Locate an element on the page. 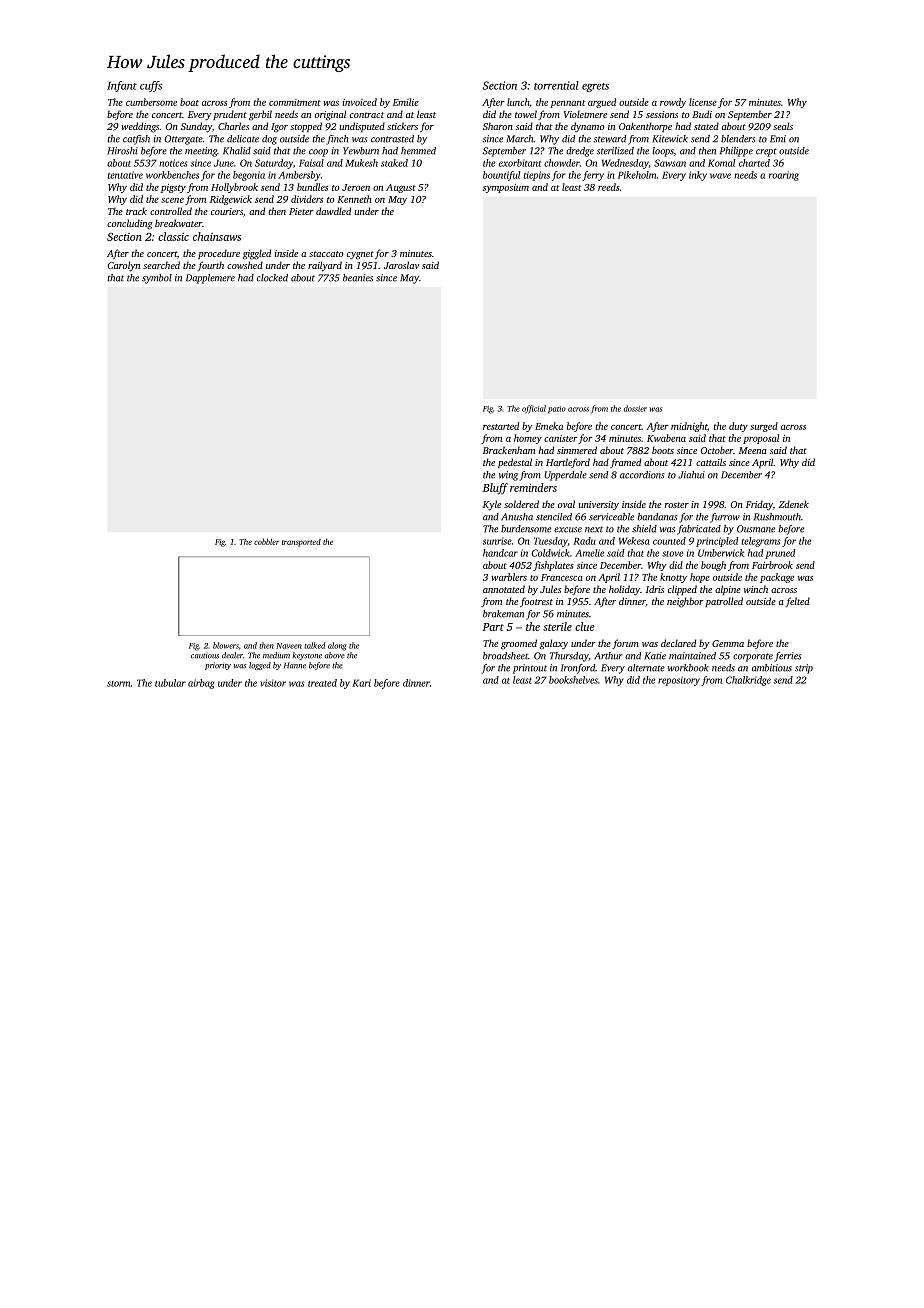 The width and height of the image is (924, 1308). inky is located at coordinates (698, 176).
